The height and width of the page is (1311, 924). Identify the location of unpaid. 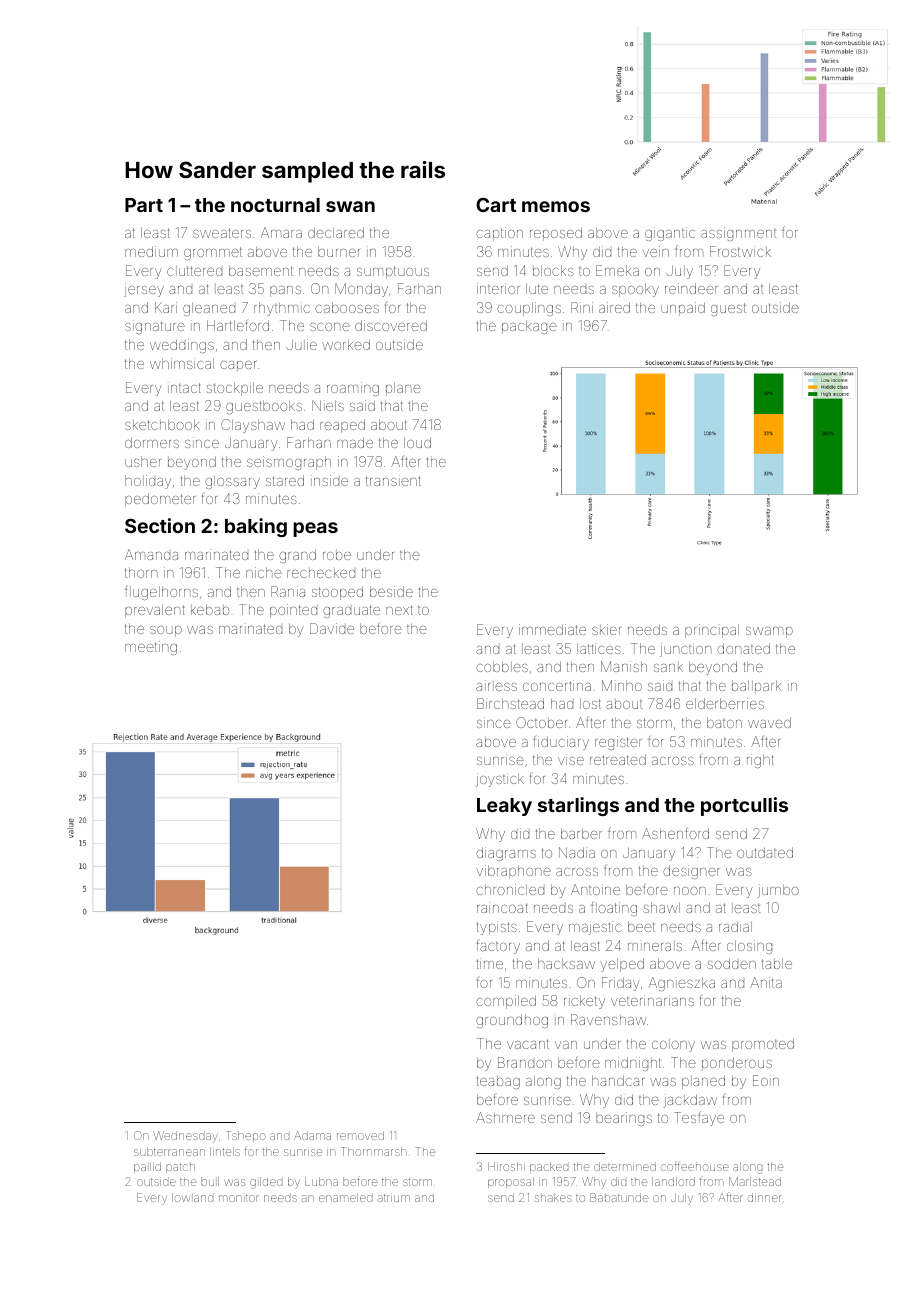
(683, 309).
